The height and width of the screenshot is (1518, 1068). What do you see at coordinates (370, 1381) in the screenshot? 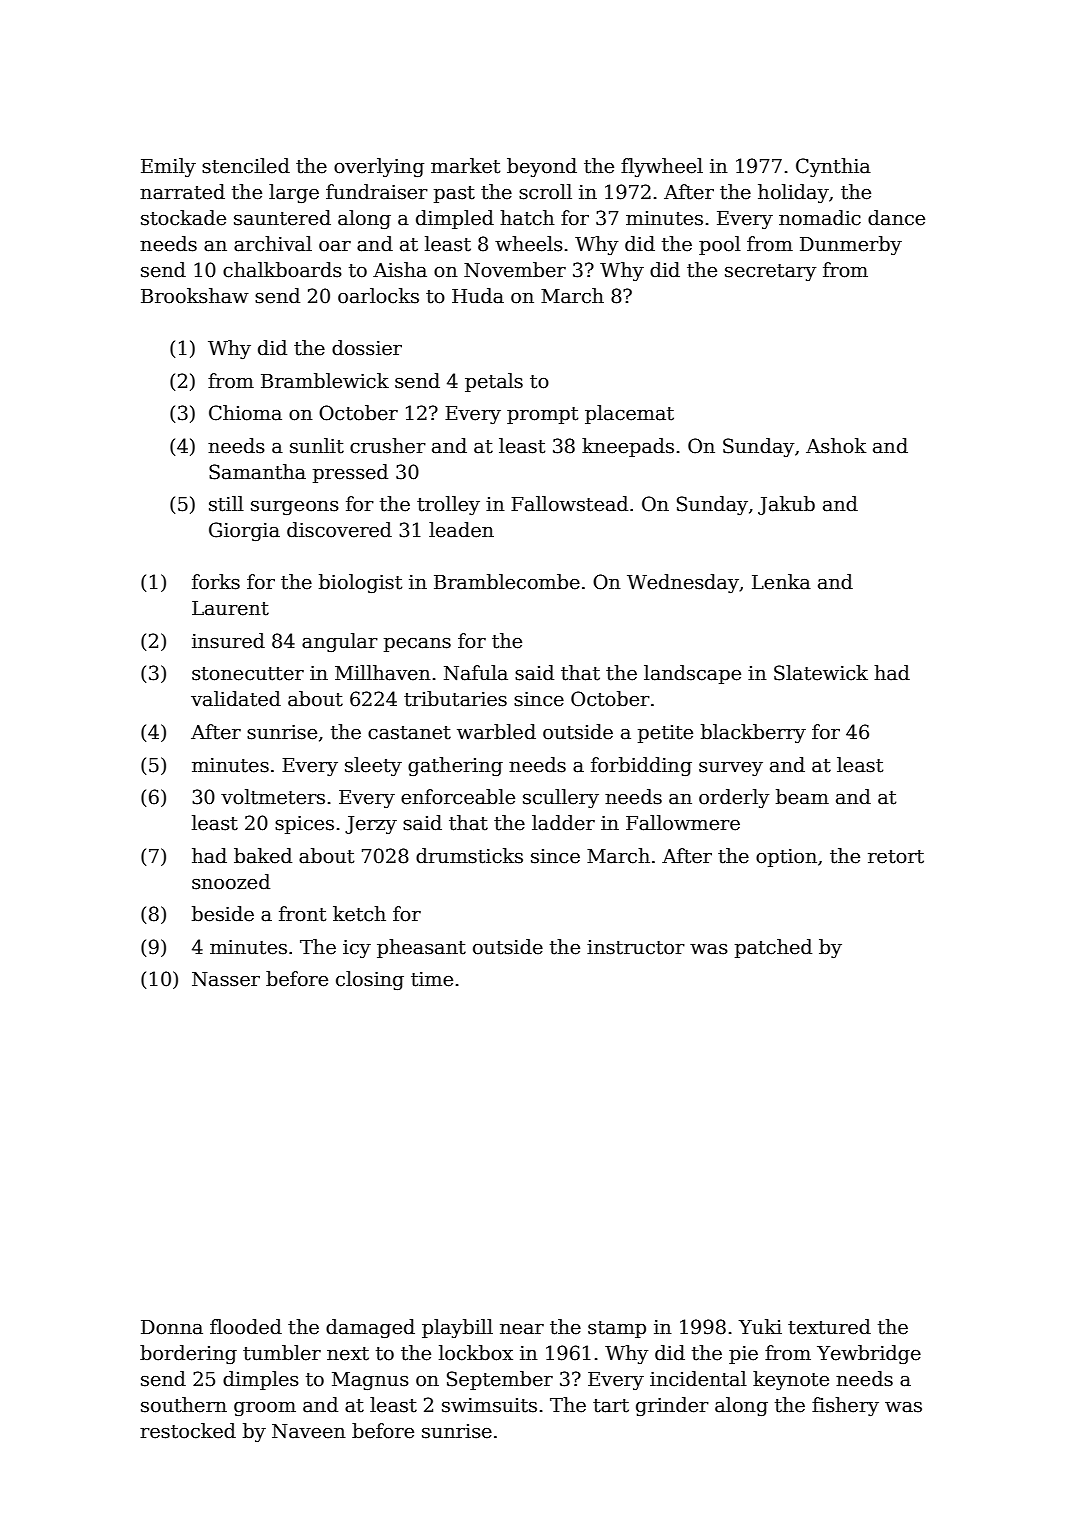
I see `Magnus` at bounding box center [370, 1381].
